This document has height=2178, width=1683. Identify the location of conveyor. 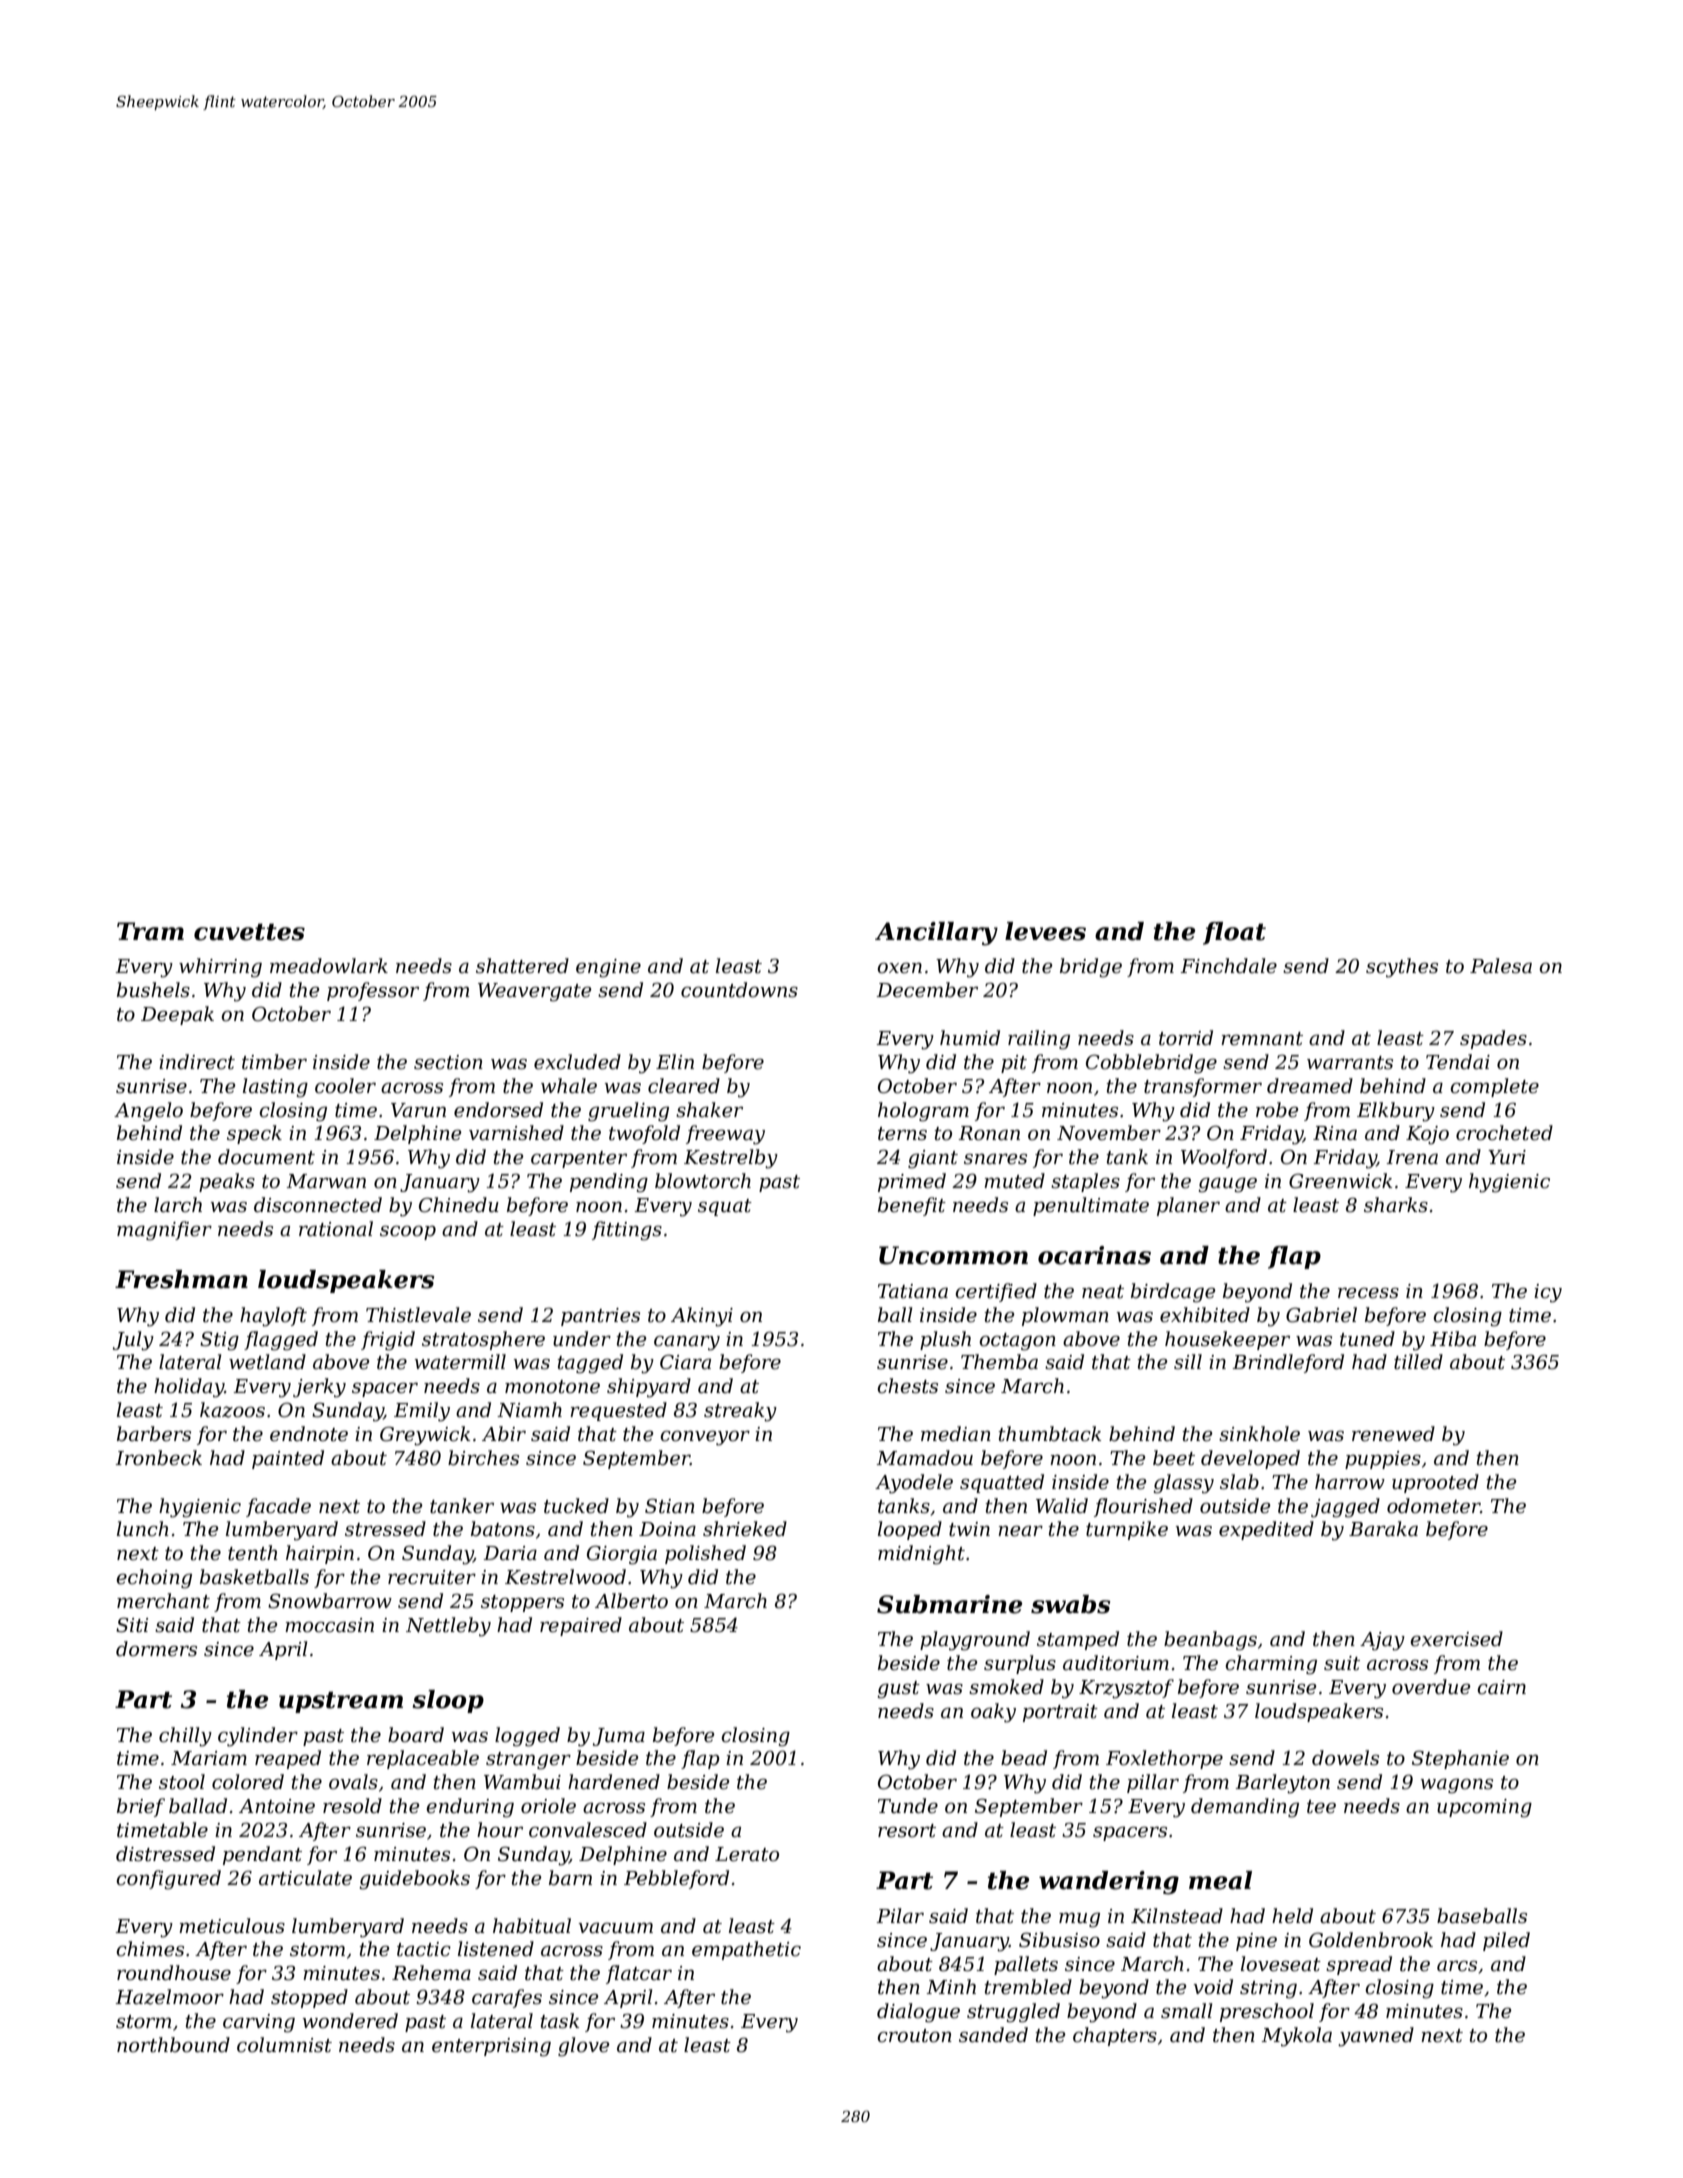
(705, 1438).
